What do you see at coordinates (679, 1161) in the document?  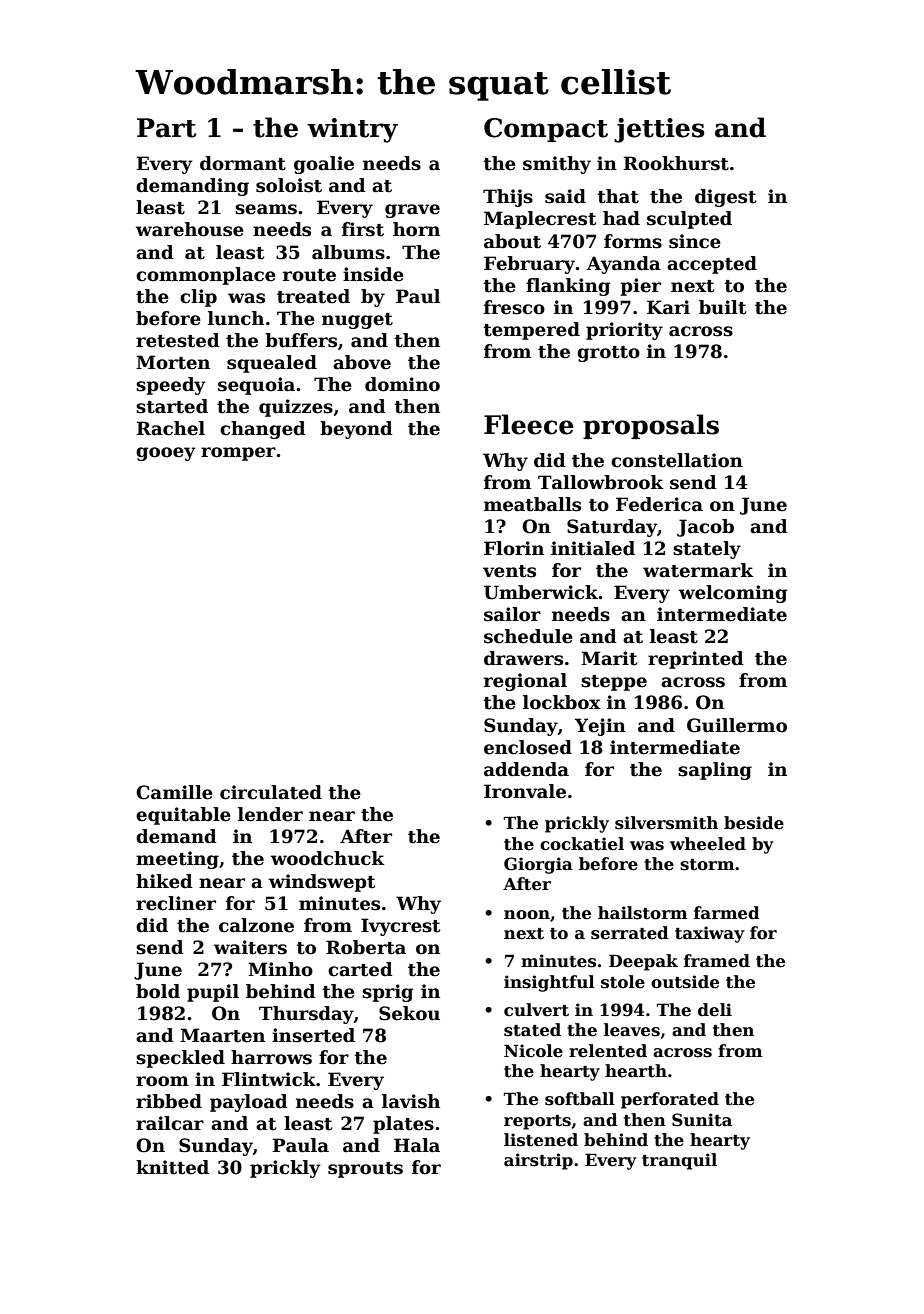 I see `tranquil` at bounding box center [679, 1161].
